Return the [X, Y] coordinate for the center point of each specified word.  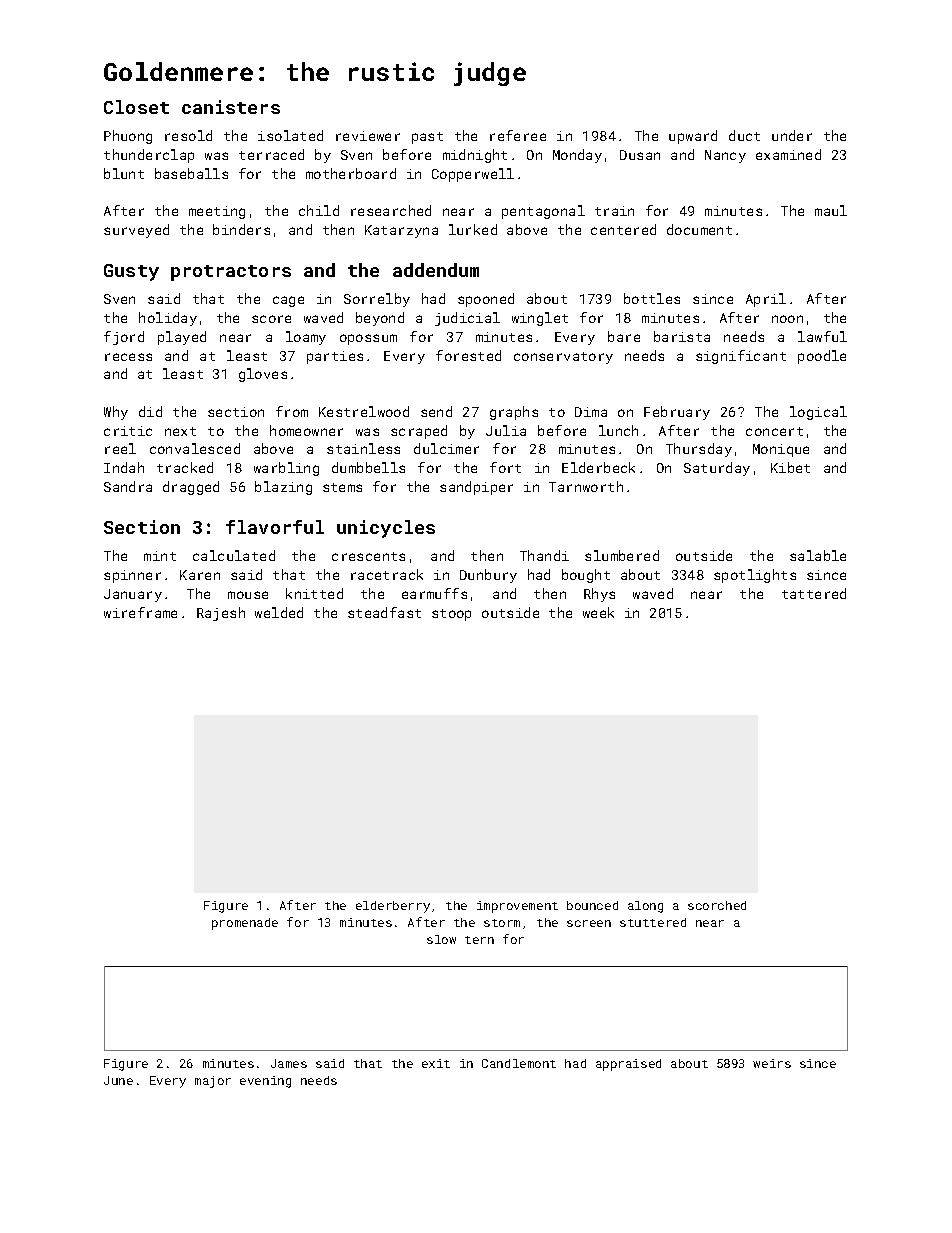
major [213, 1082]
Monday [577, 156]
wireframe [140, 612]
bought [586, 576]
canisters [231, 107]
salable [818, 555]
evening [265, 1082]
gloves [263, 375]
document [699, 229]
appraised [628, 1065]
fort [505, 467]
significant [741, 357]
